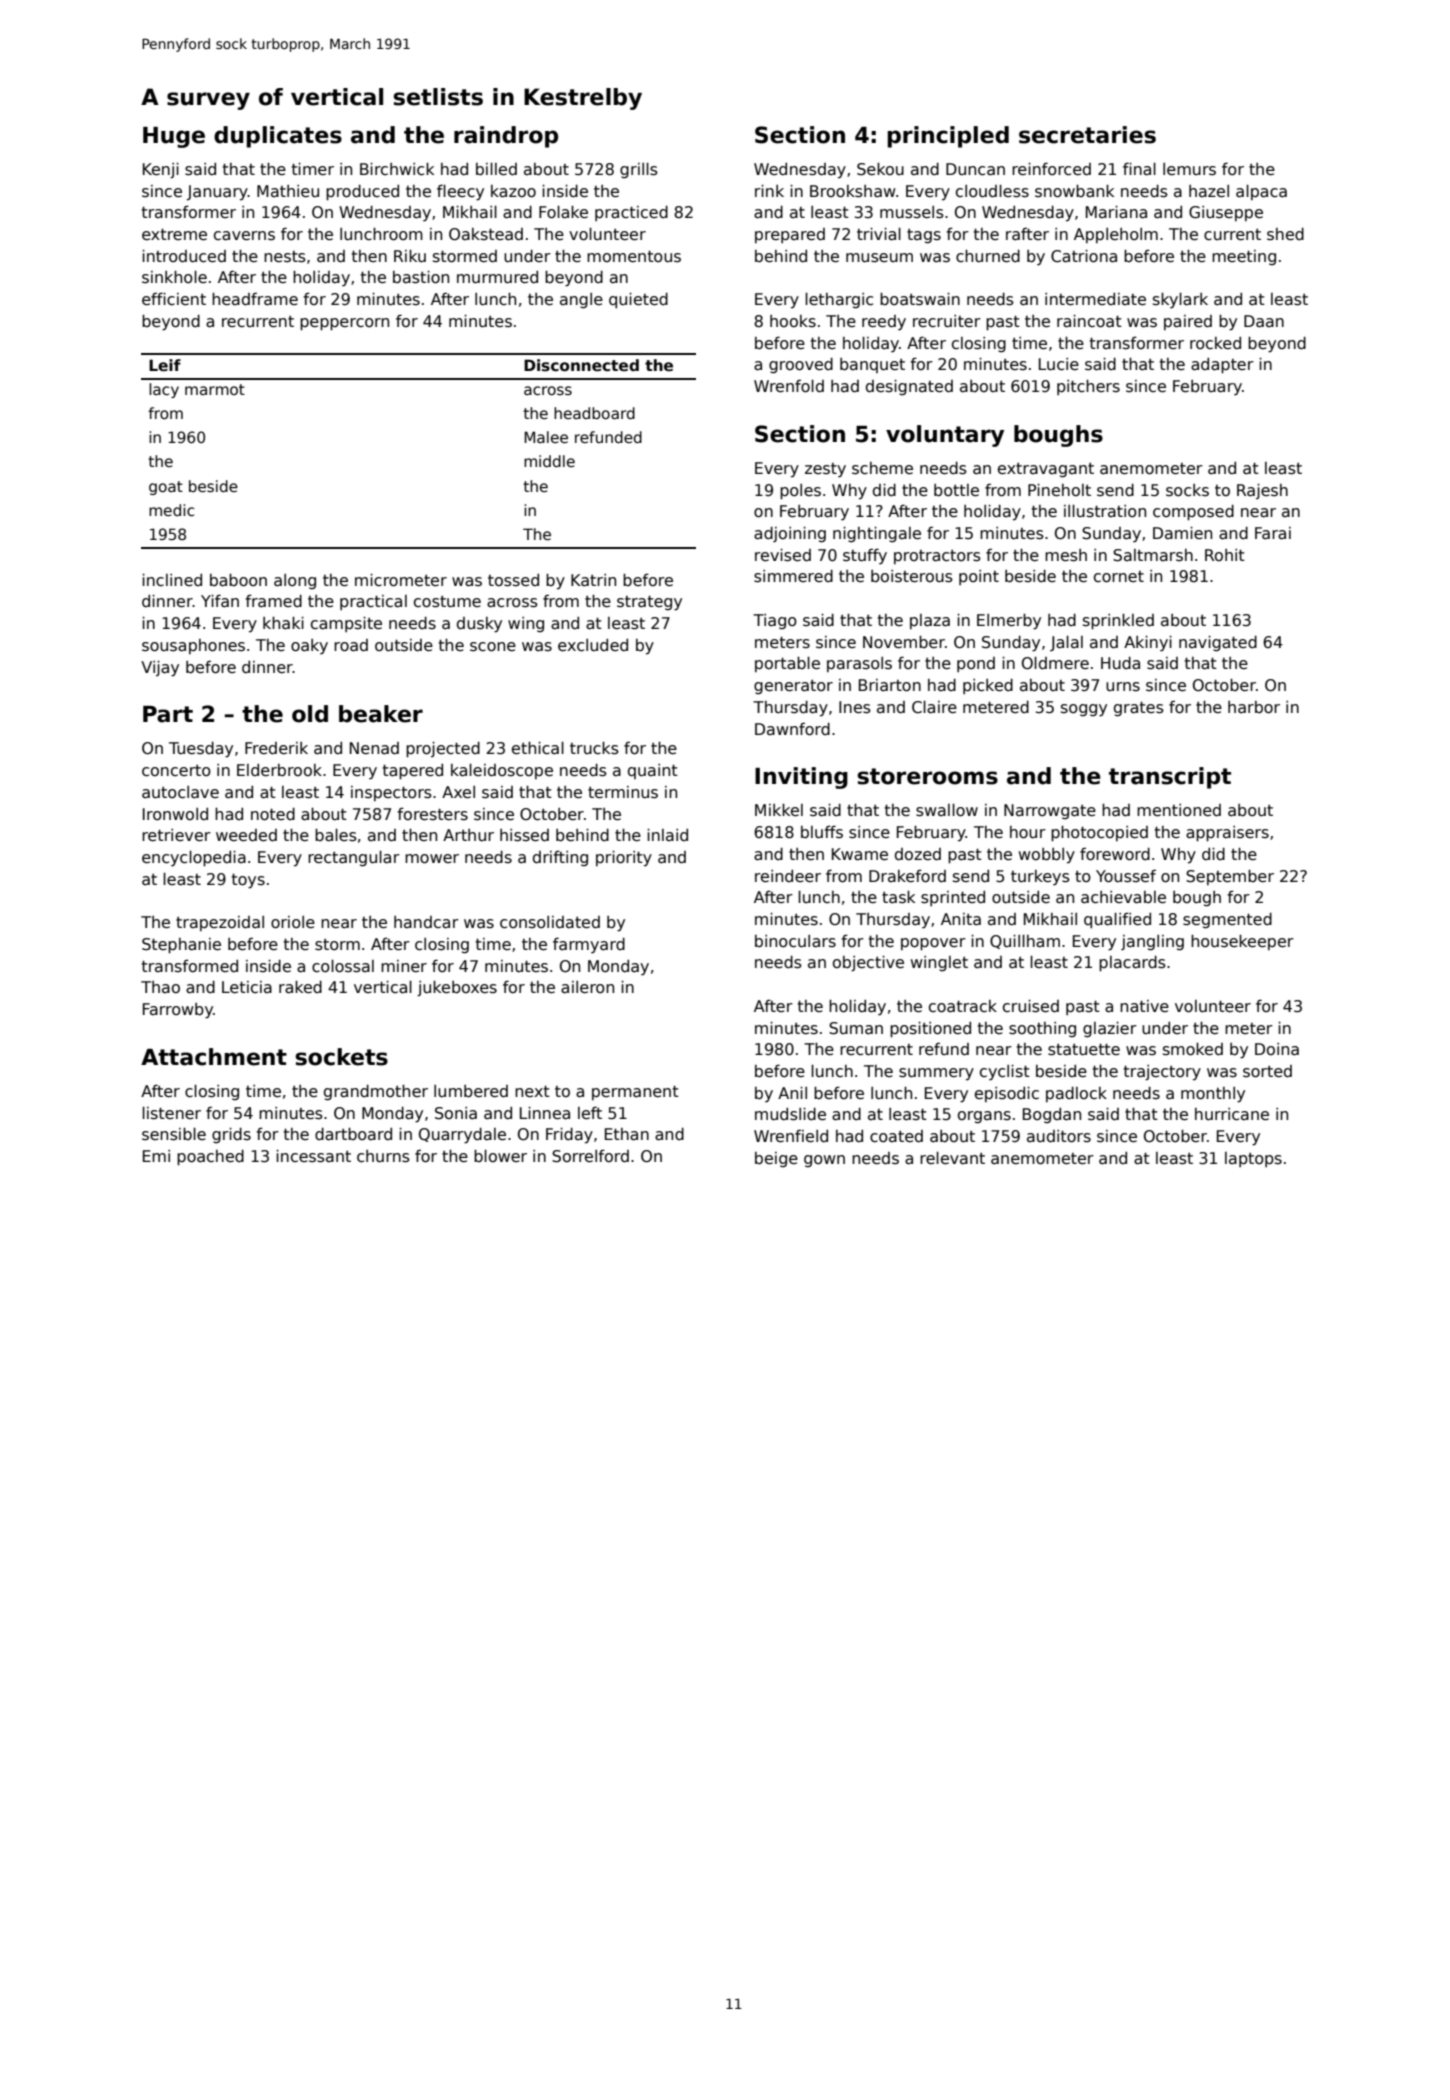  Describe the element at coordinates (506, 137) in the screenshot. I see `raindrop` at that location.
